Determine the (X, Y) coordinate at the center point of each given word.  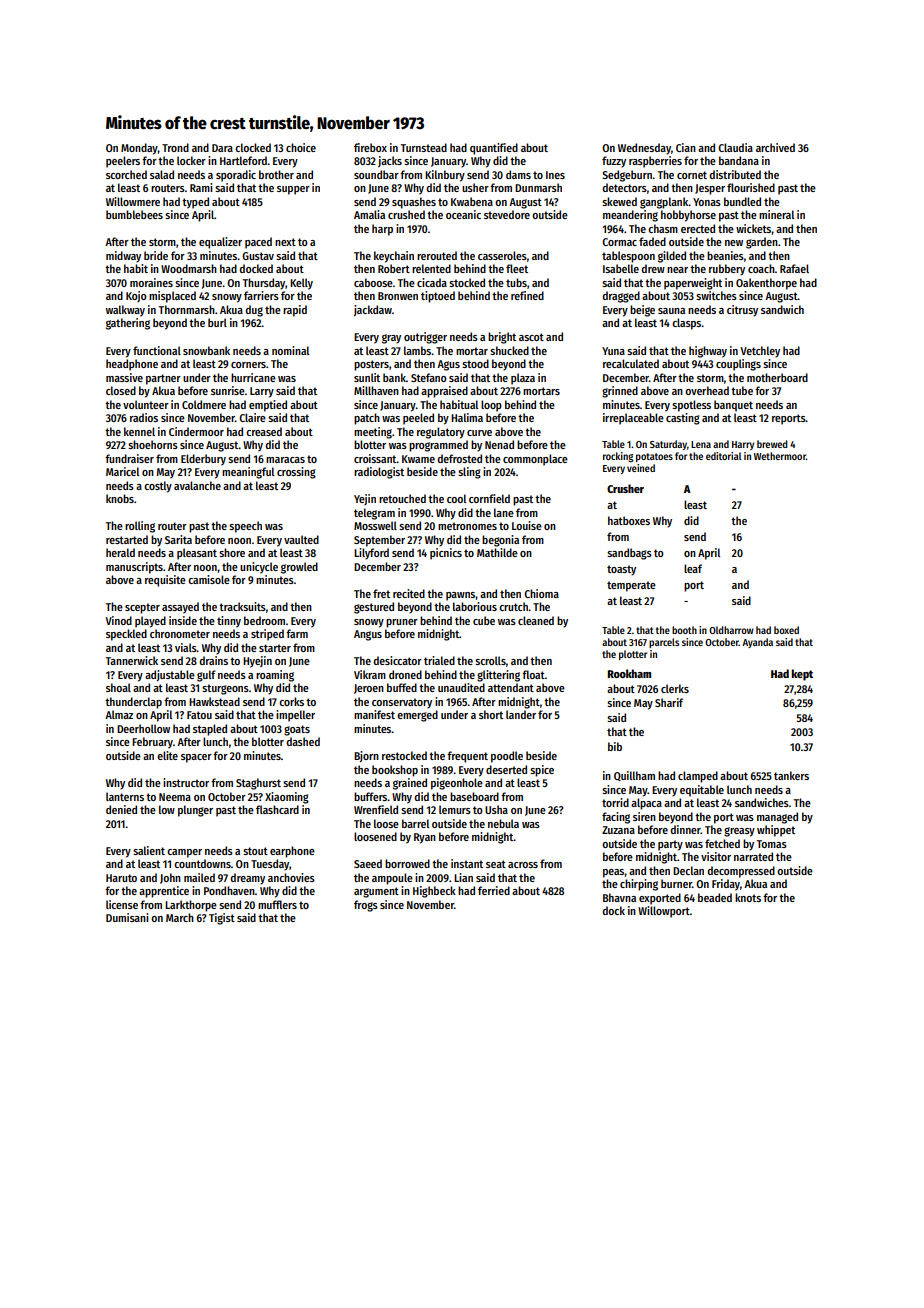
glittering (498, 676)
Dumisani (127, 917)
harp (382, 230)
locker (191, 160)
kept (802, 675)
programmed (438, 446)
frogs (366, 906)
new (734, 243)
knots (748, 897)
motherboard (777, 377)
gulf (206, 676)
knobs (120, 498)
